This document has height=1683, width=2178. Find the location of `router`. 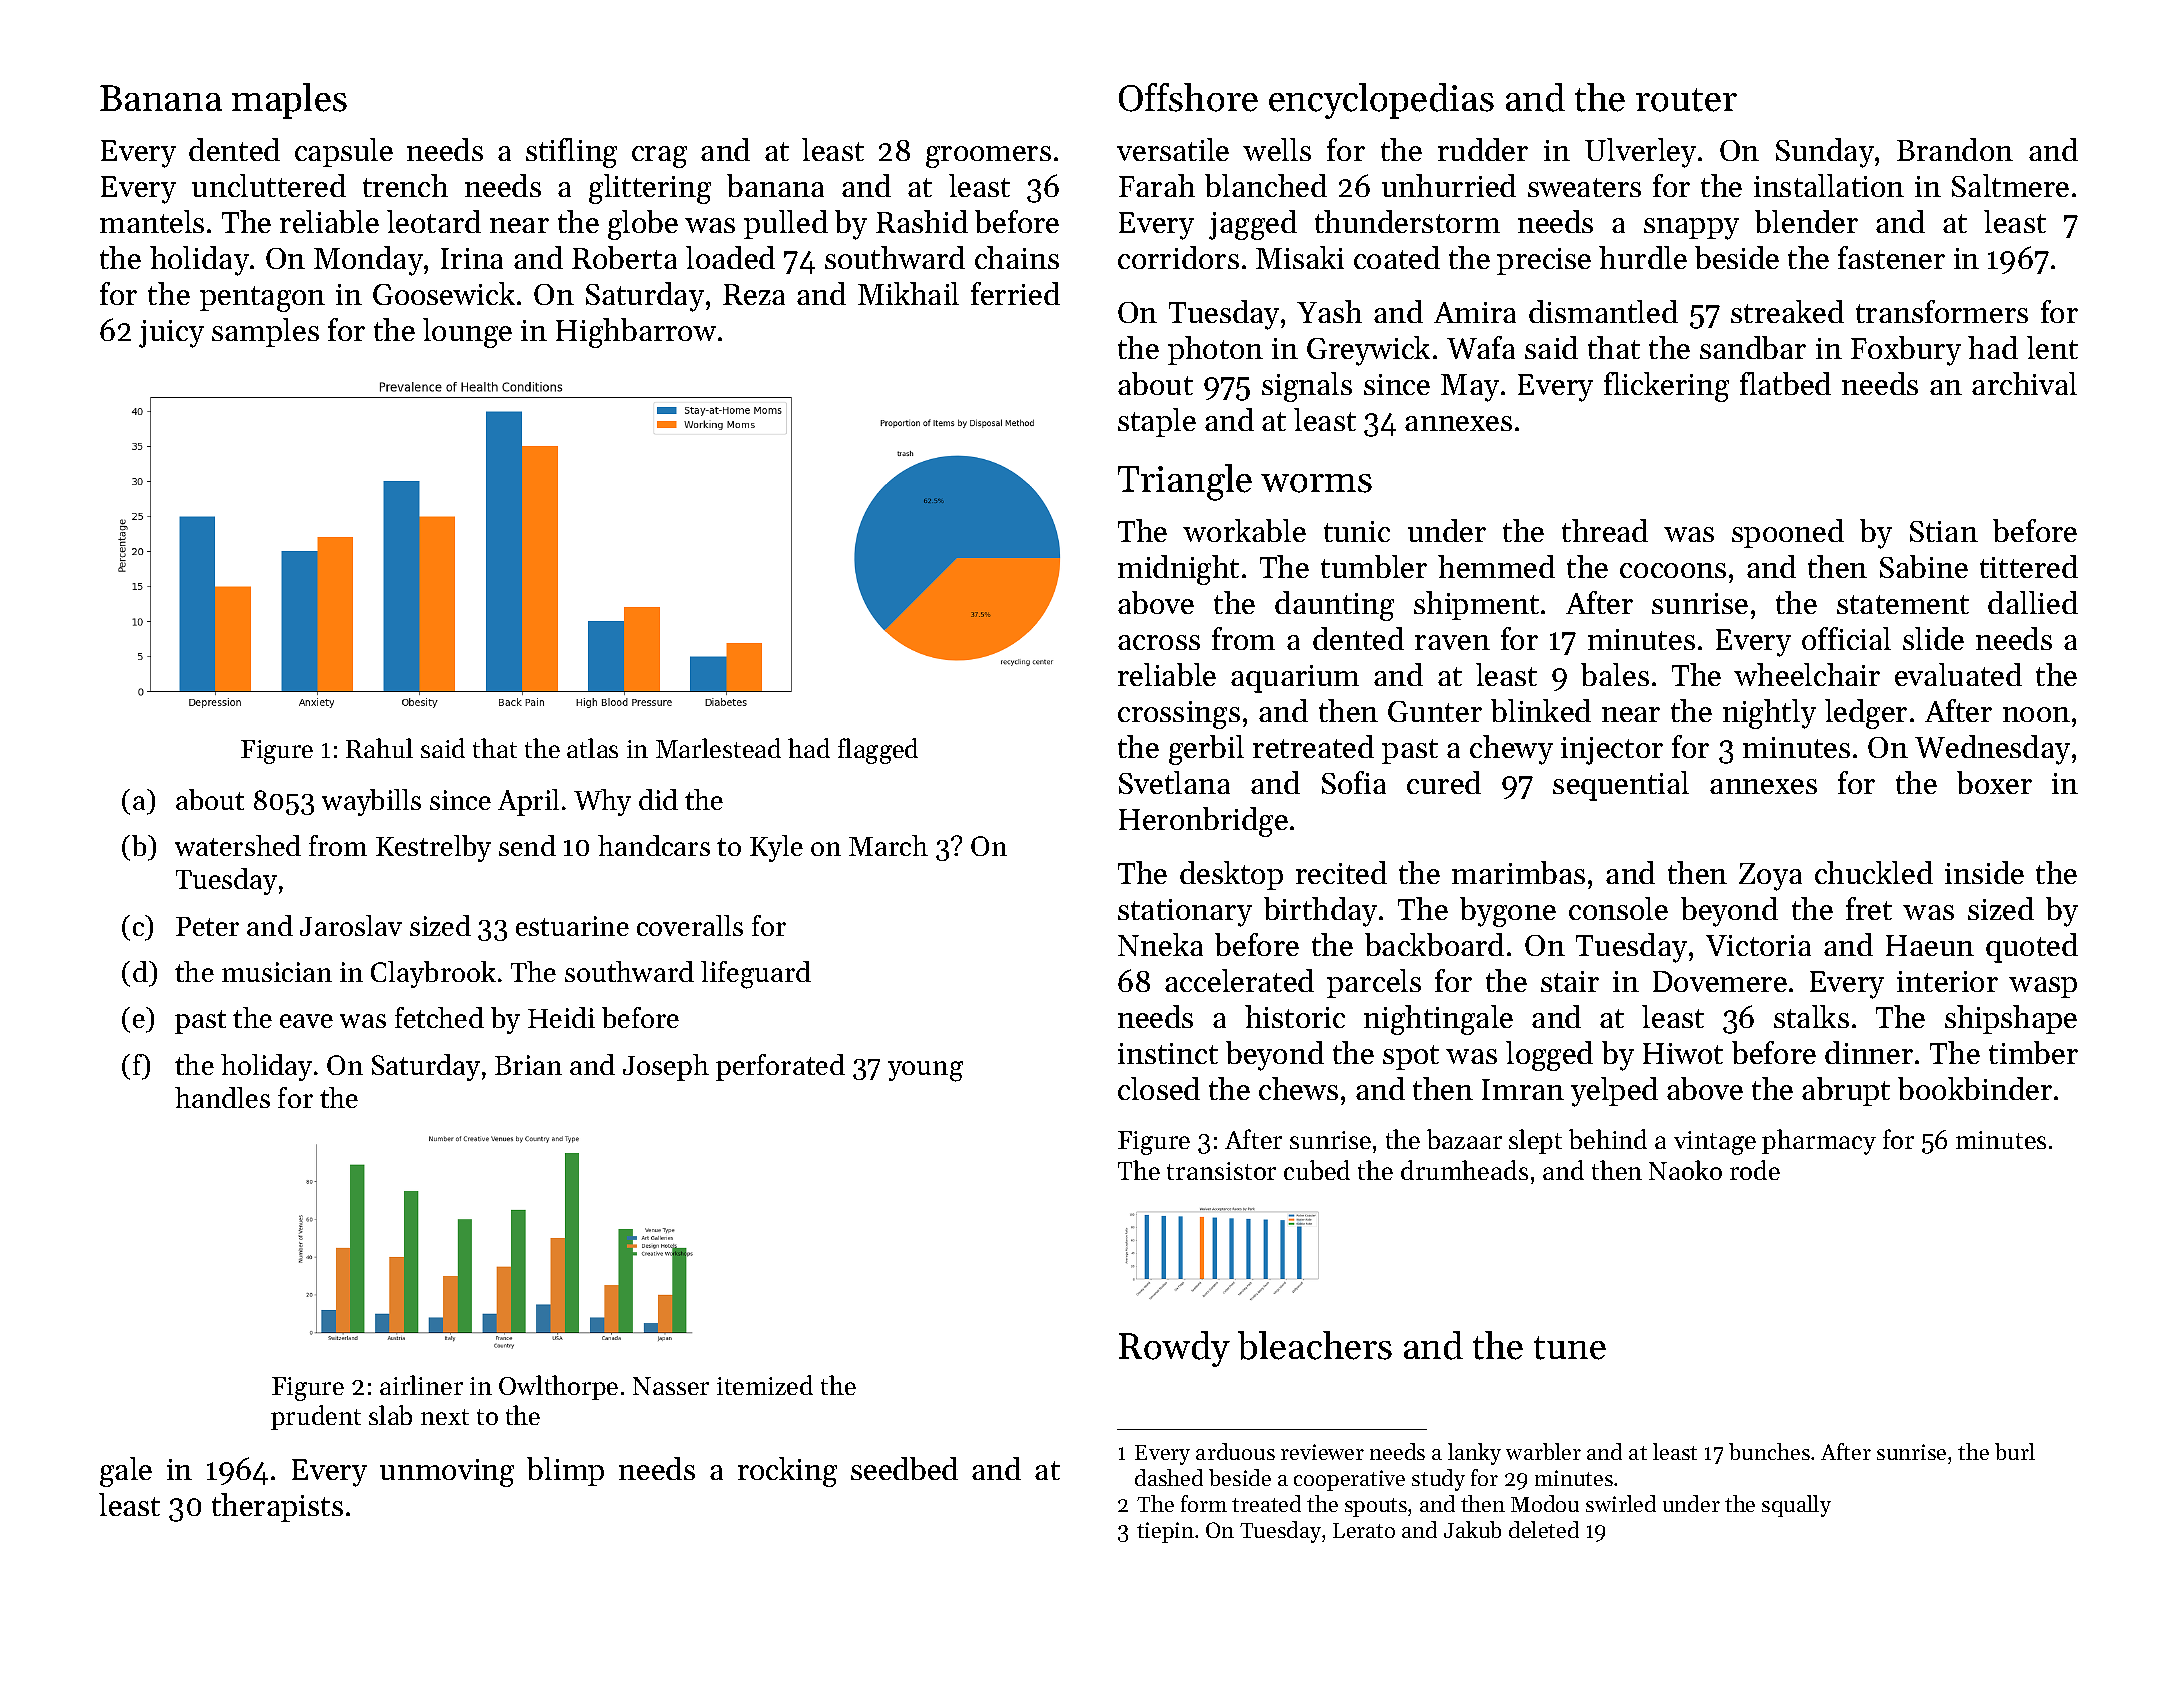

router is located at coordinates (1686, 100).
